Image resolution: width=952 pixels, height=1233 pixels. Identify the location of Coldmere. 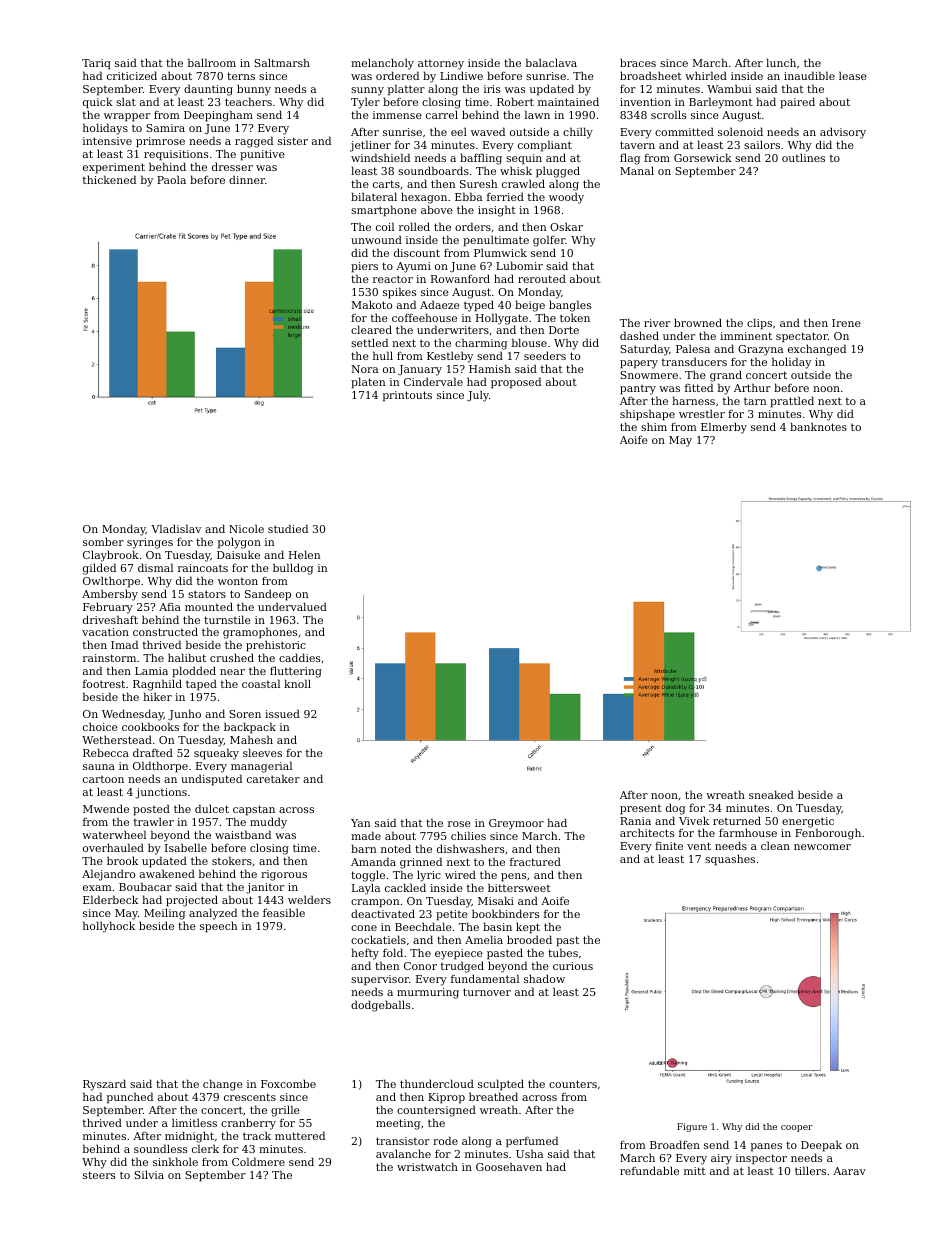
(258, 1161).
